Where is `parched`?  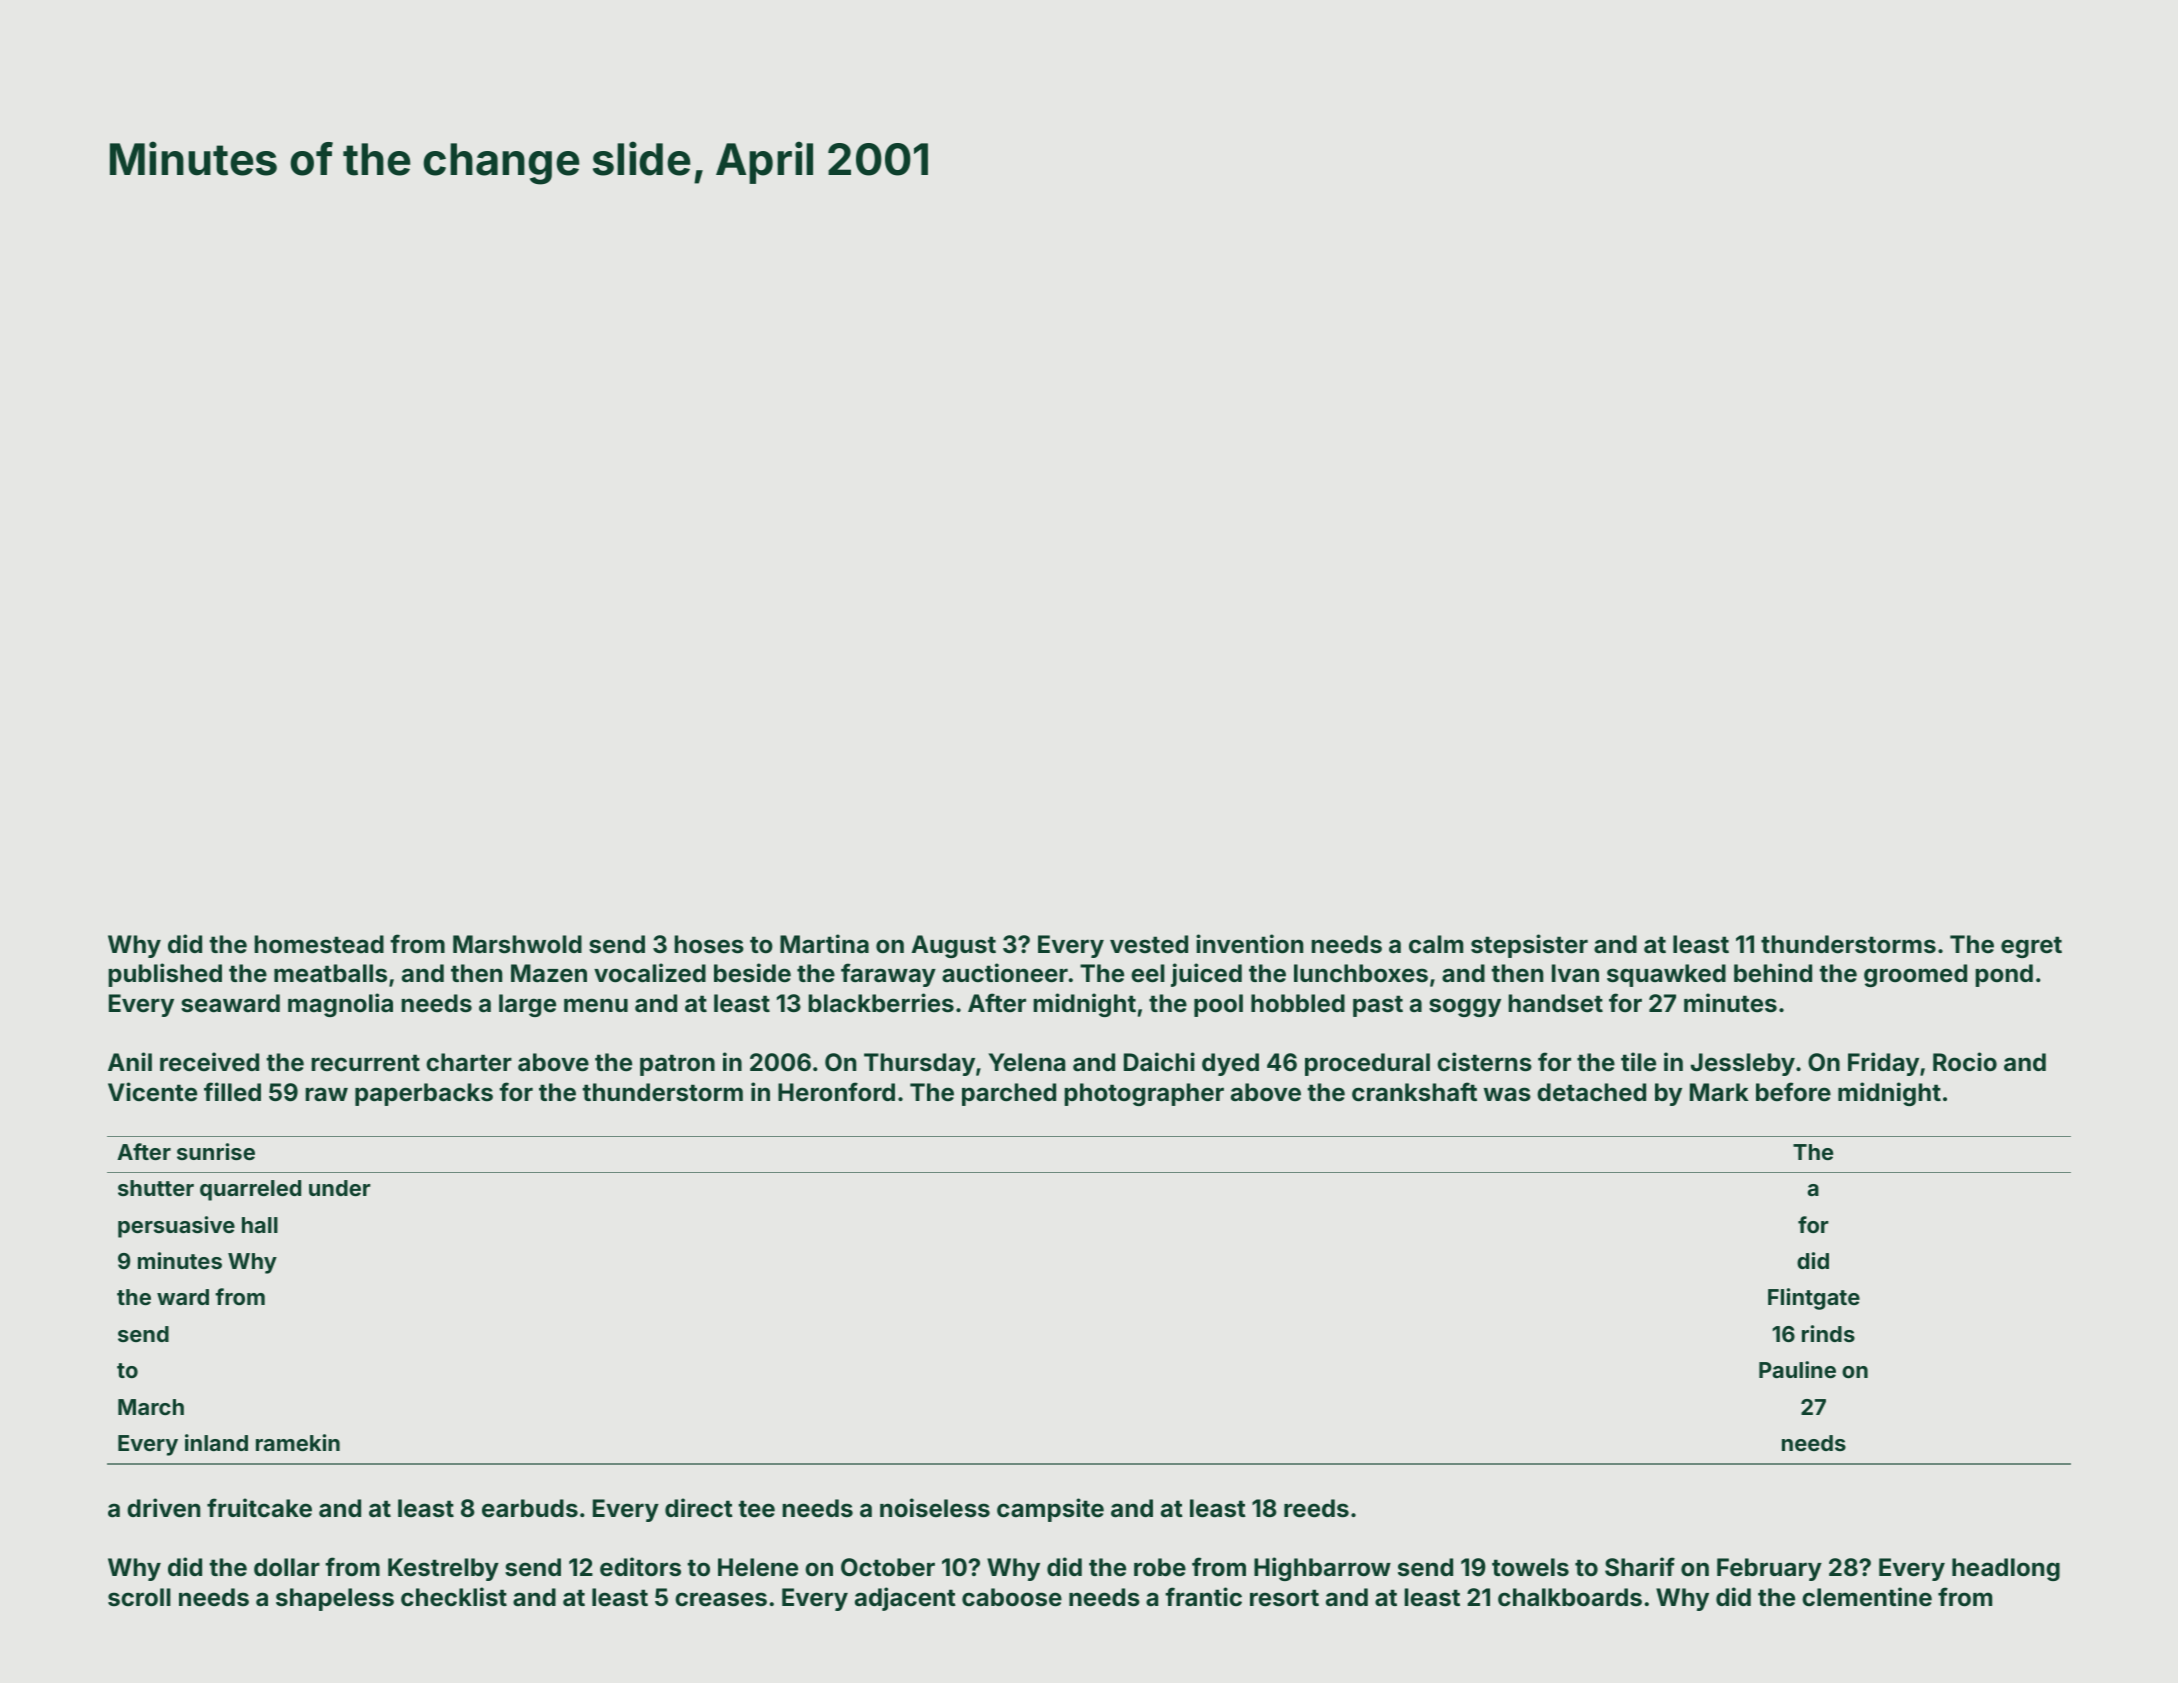
parched is located at coordinates (1009, 1094).
